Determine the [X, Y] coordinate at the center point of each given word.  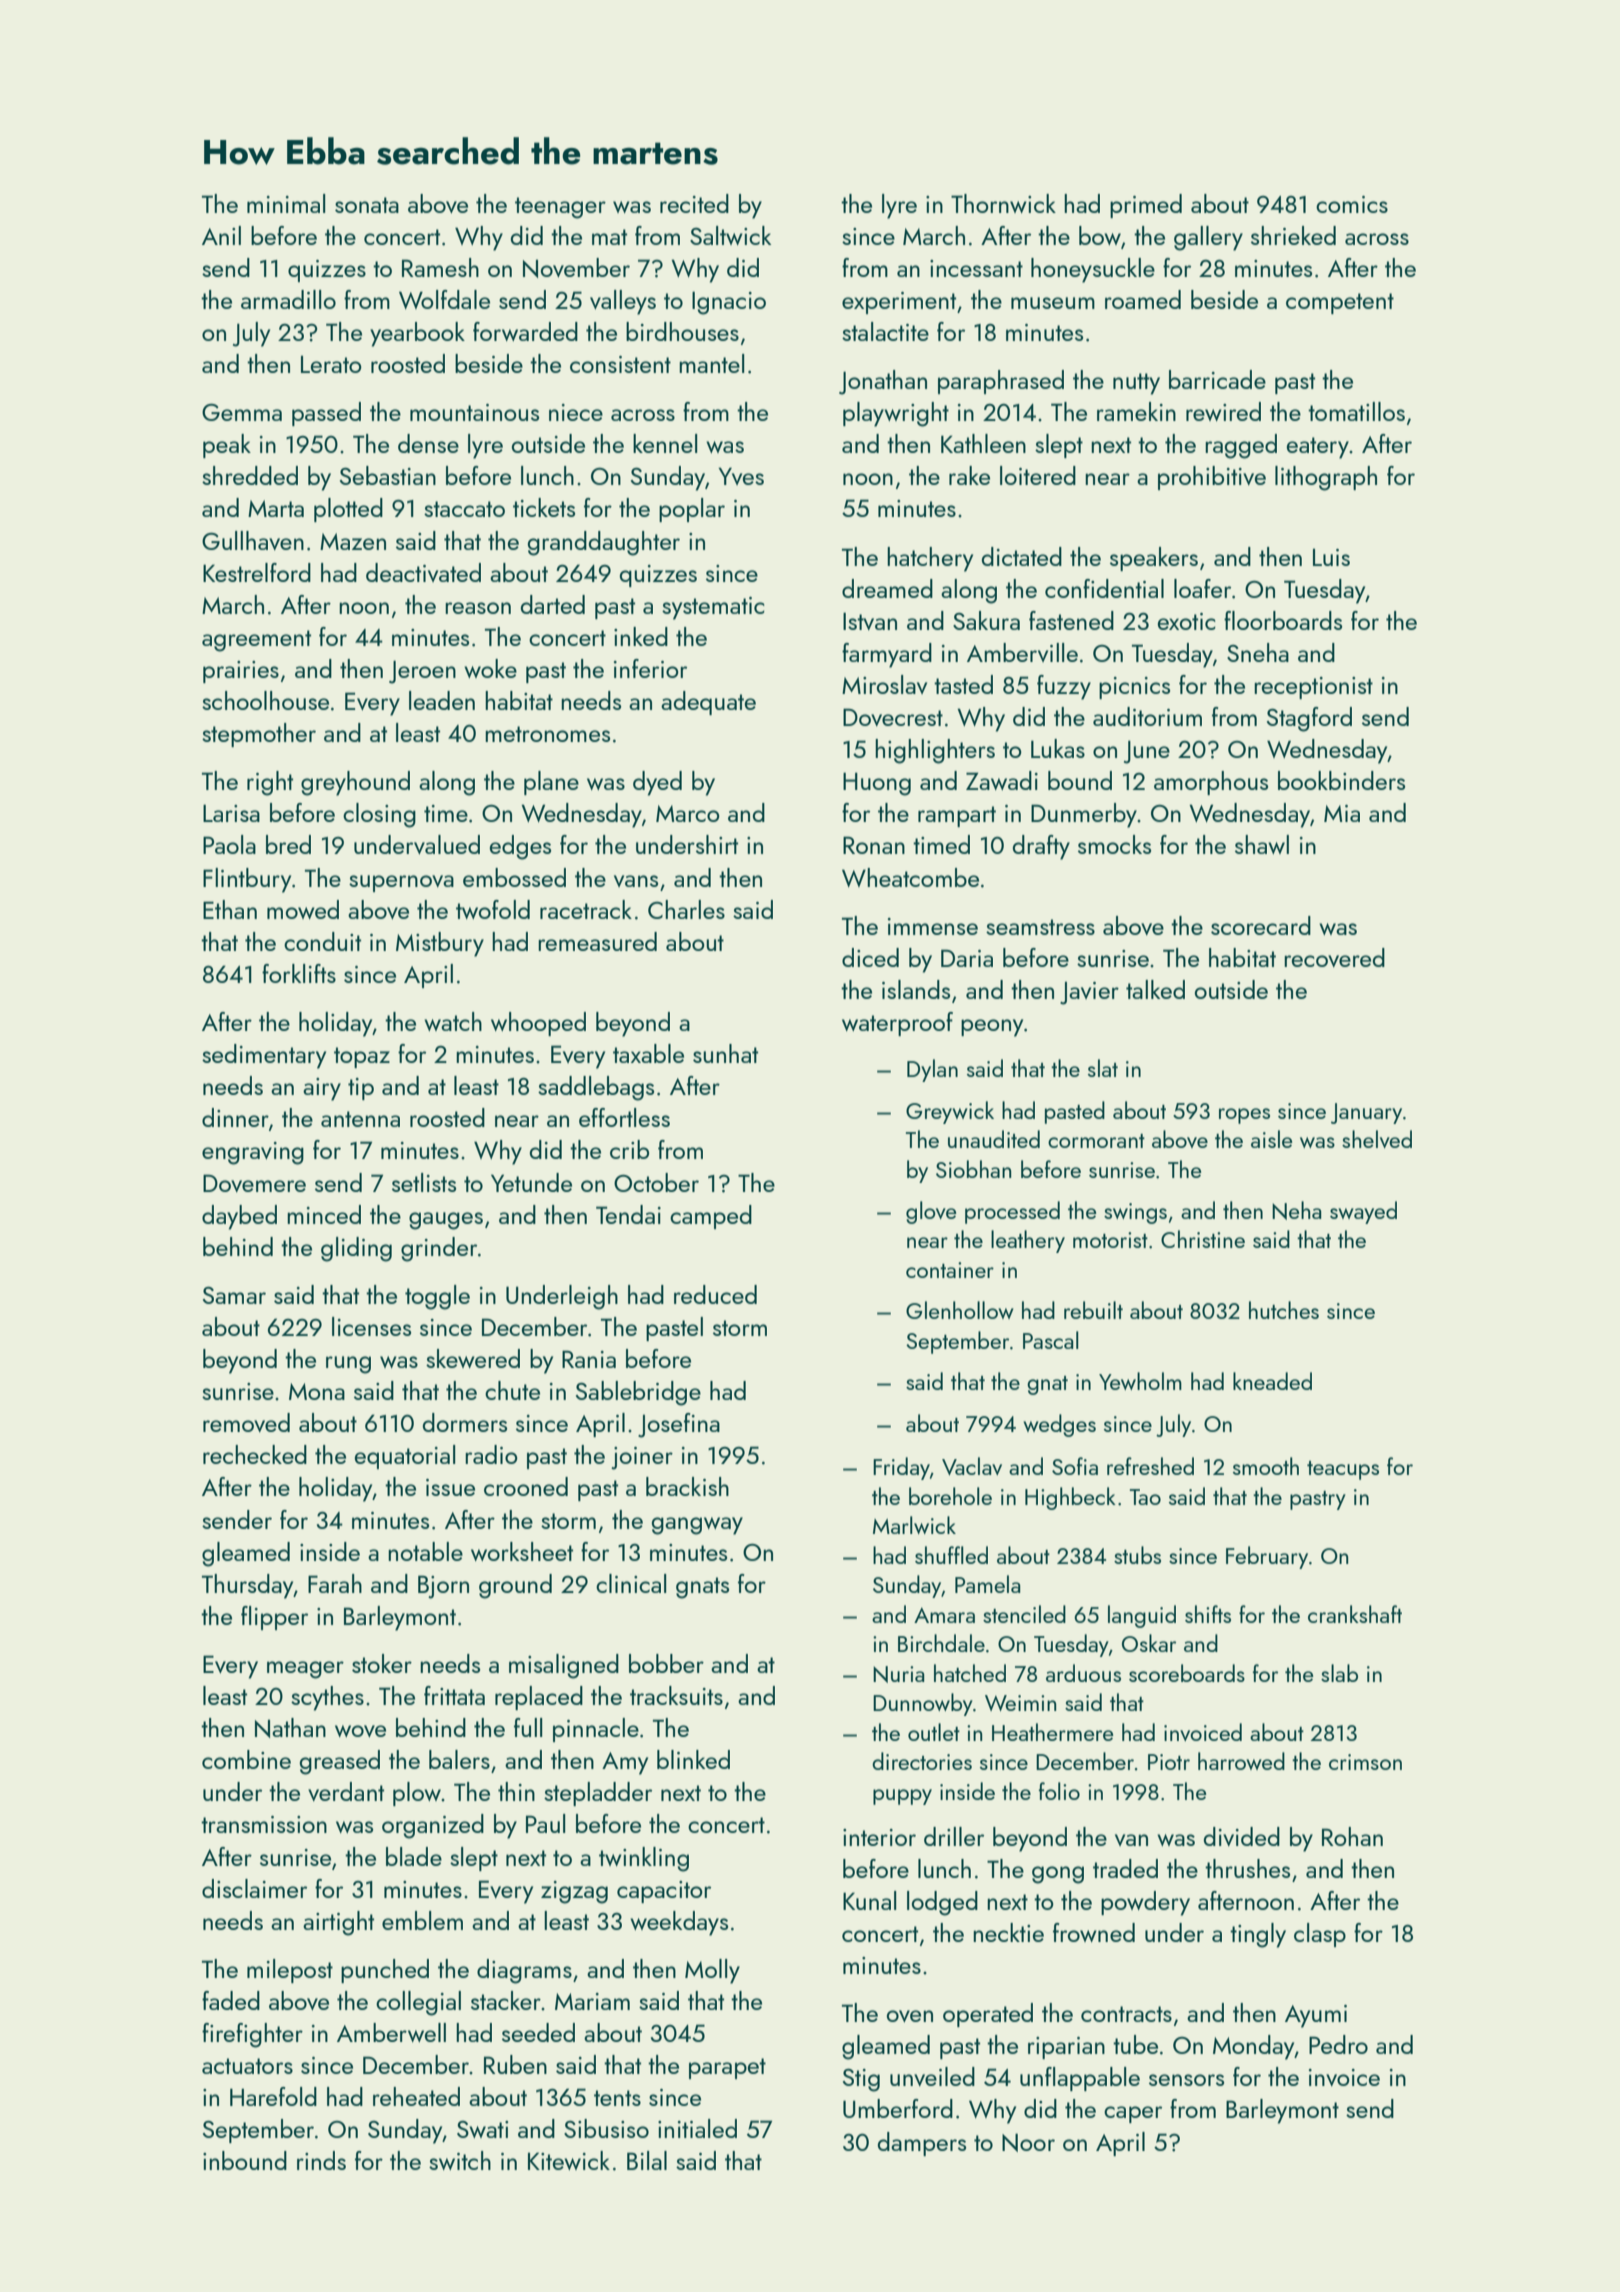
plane [551, 783]
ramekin [1136, 411]
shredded [250, 475]
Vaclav [972, 1466]
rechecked [255, 1454]
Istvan [870, 621]
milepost [290, 1971]
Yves [741, 476]
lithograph [1326, 478]
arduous [1083, 1673]
